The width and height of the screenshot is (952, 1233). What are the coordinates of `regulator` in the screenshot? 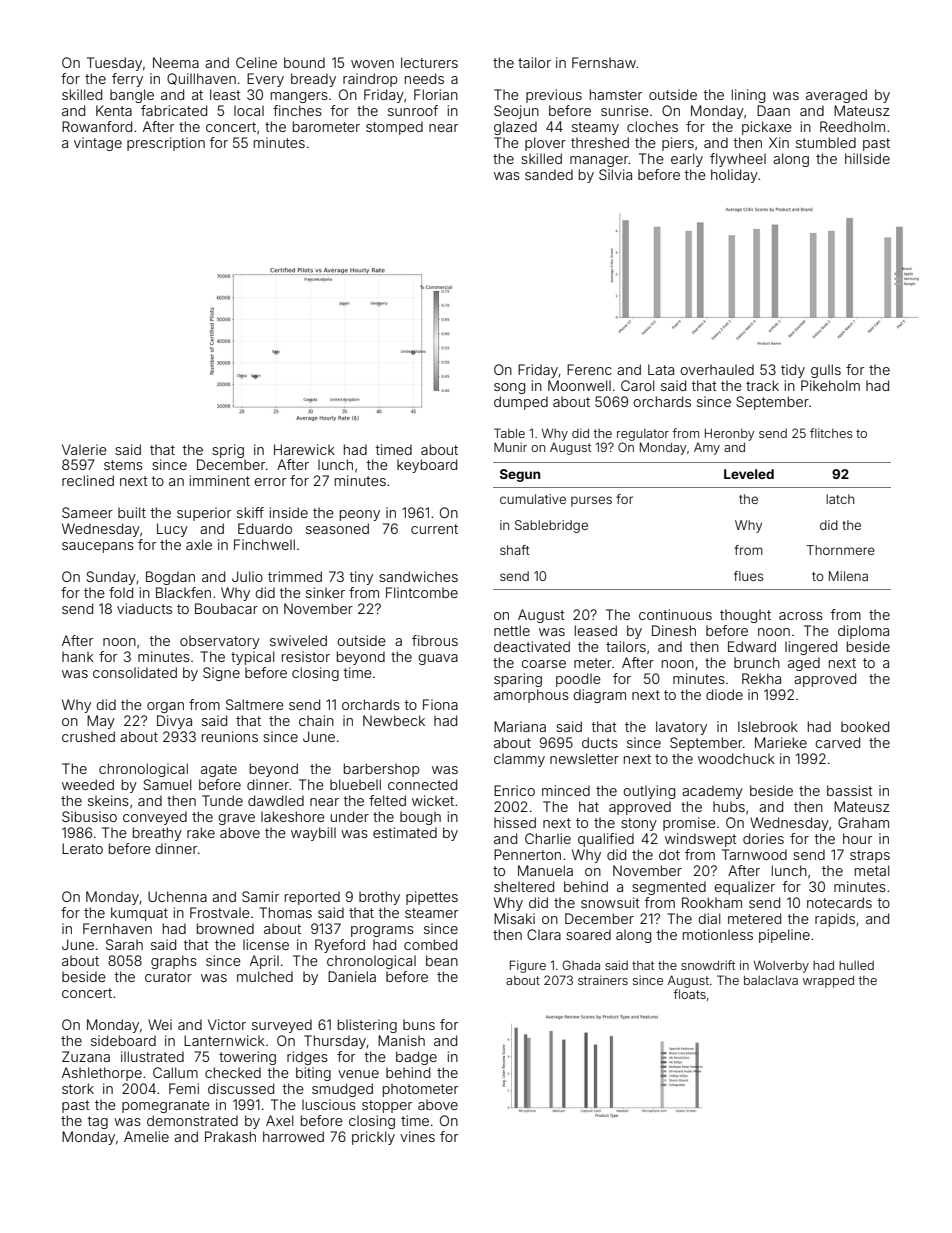 It's located at (643, 435).
